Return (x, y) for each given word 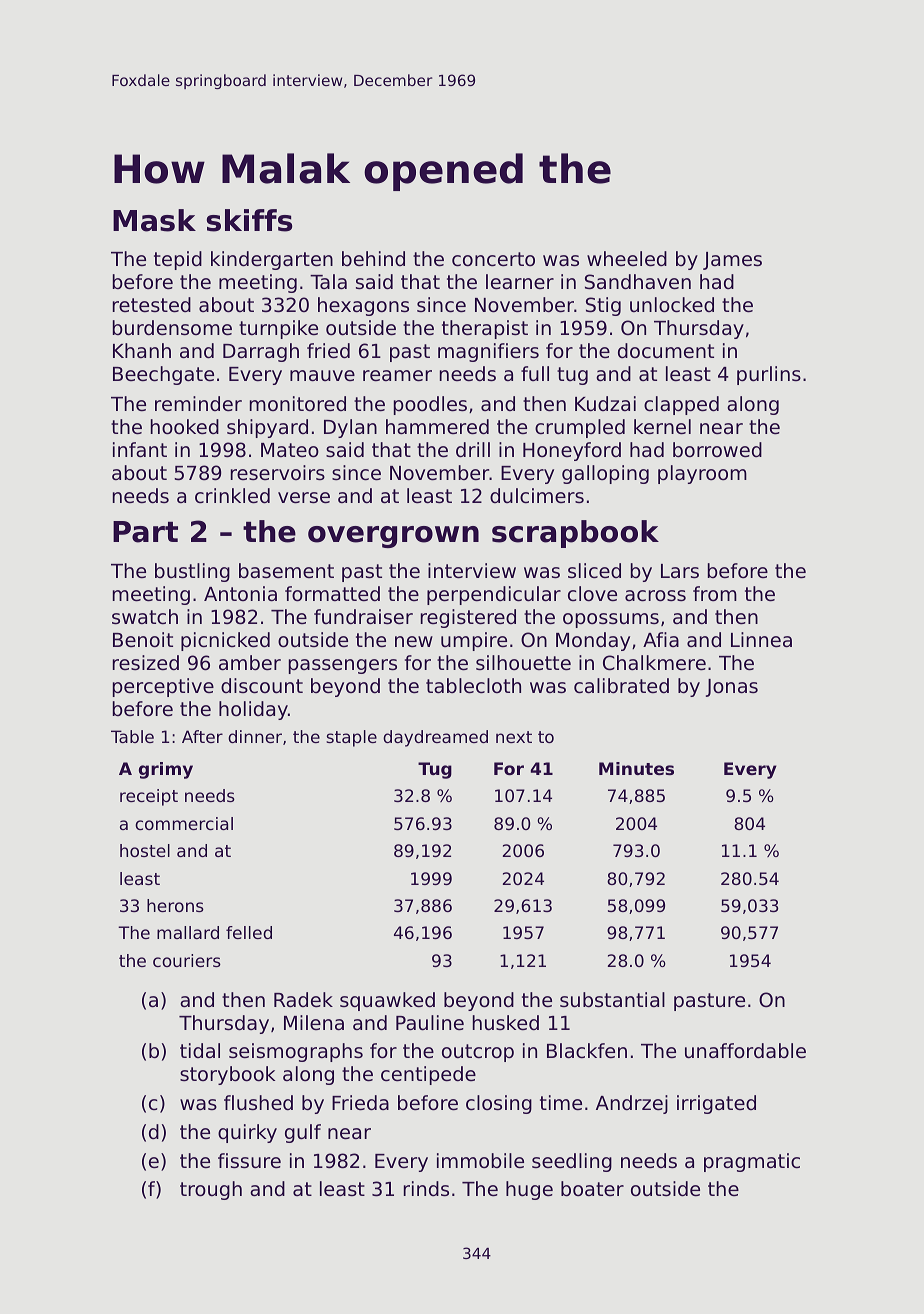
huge (529, 1190)
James (732, 261)
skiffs (249, 220)
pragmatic (752, 1162)
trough (211, 1190)
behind (373, 258)
